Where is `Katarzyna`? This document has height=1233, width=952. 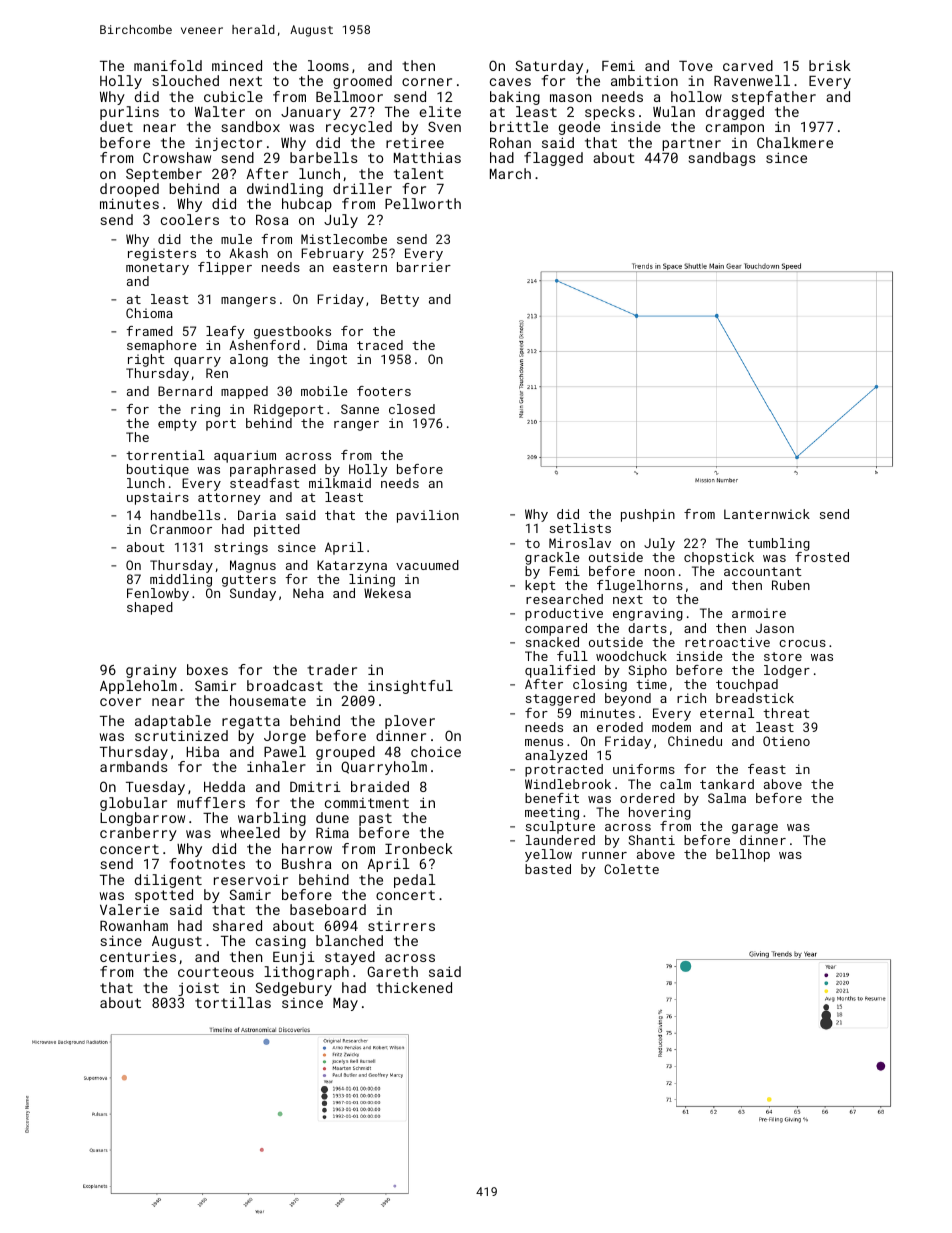 Katarzyna is located at coordinates (352, 566).
